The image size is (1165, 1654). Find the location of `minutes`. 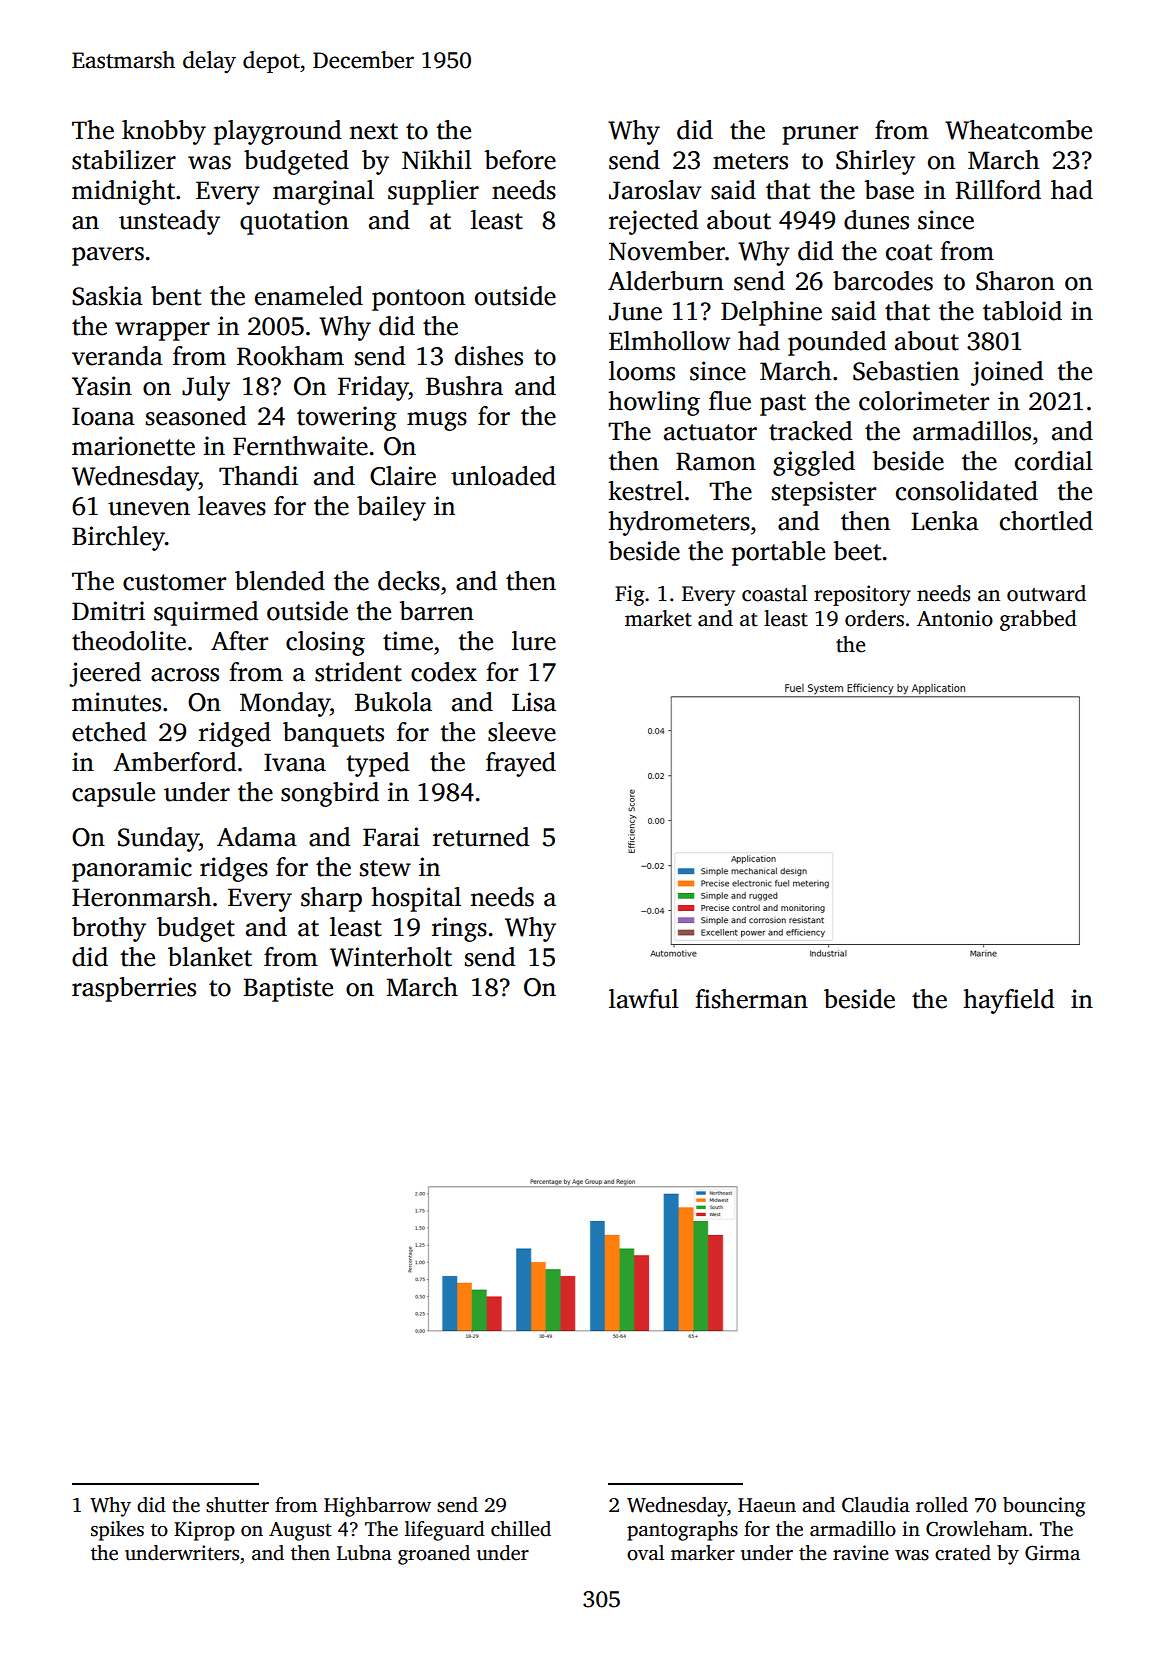

minutes is located at coordinates (116, 702).
